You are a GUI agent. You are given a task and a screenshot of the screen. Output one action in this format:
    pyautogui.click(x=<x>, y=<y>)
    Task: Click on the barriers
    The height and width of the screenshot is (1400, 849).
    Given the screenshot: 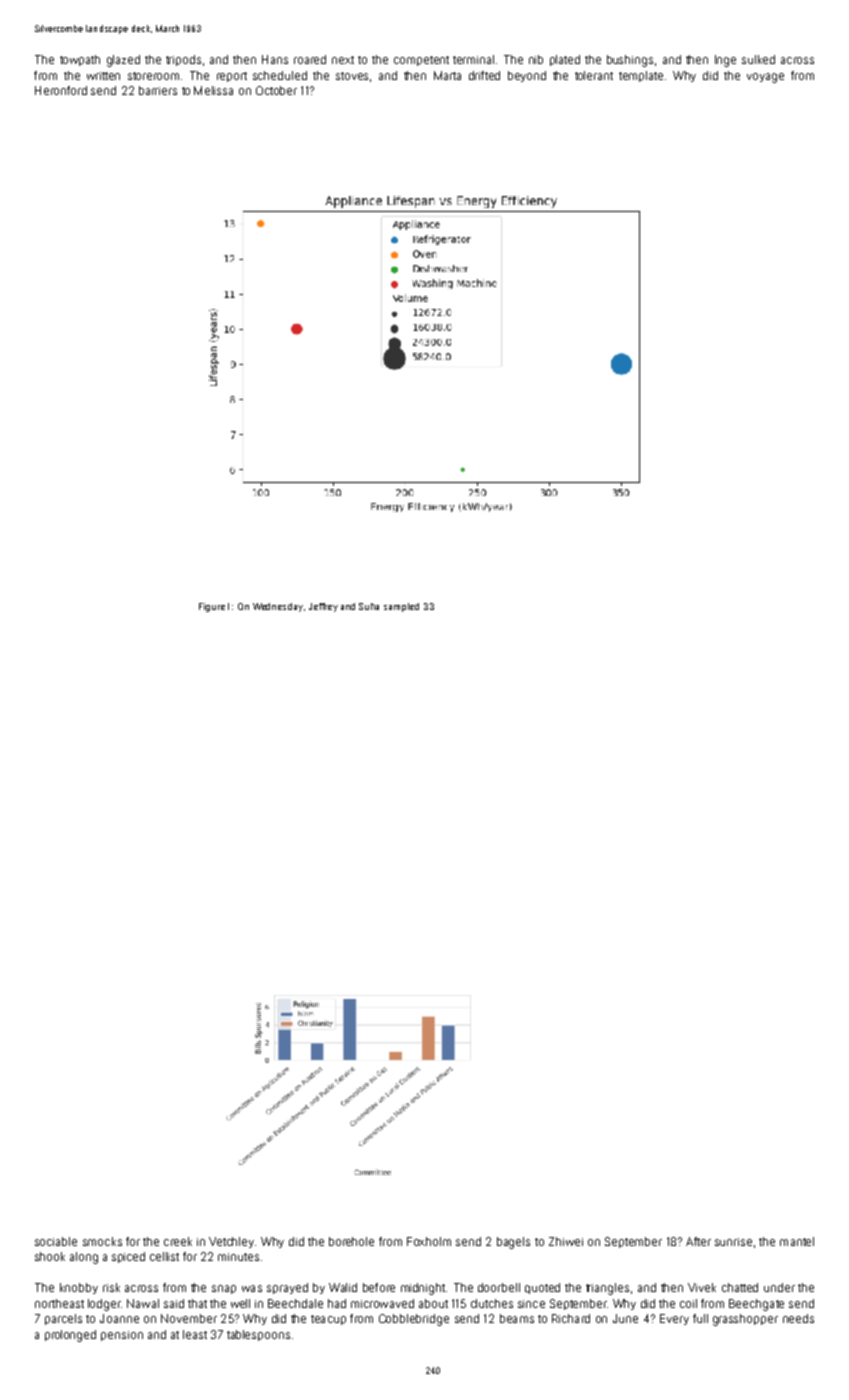 What is the action you would take?
    pyautogui.click(x=158, y=90)
